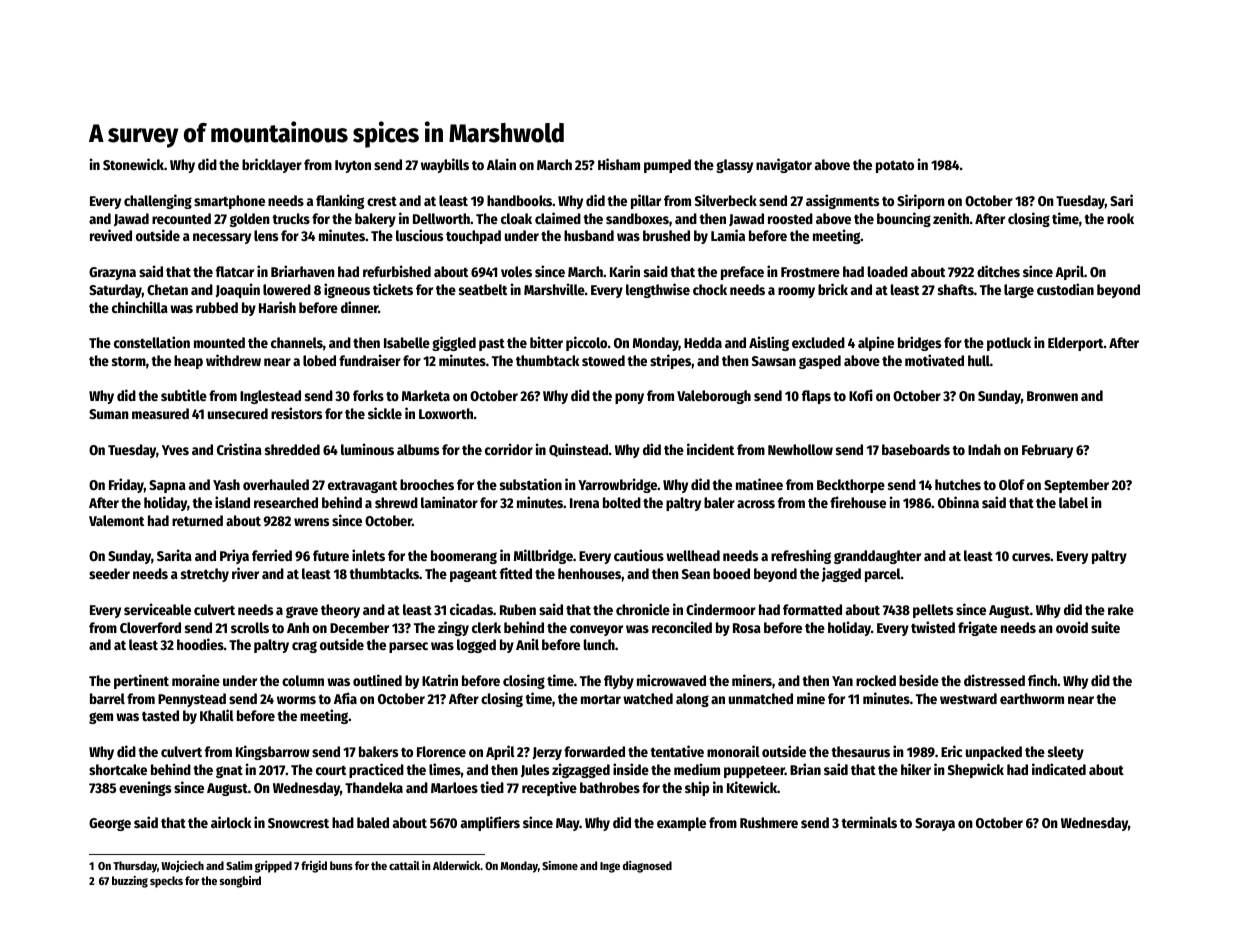  Describe the element at coordinates (457, 865) in the page. I see `Alderwick` at that location.
